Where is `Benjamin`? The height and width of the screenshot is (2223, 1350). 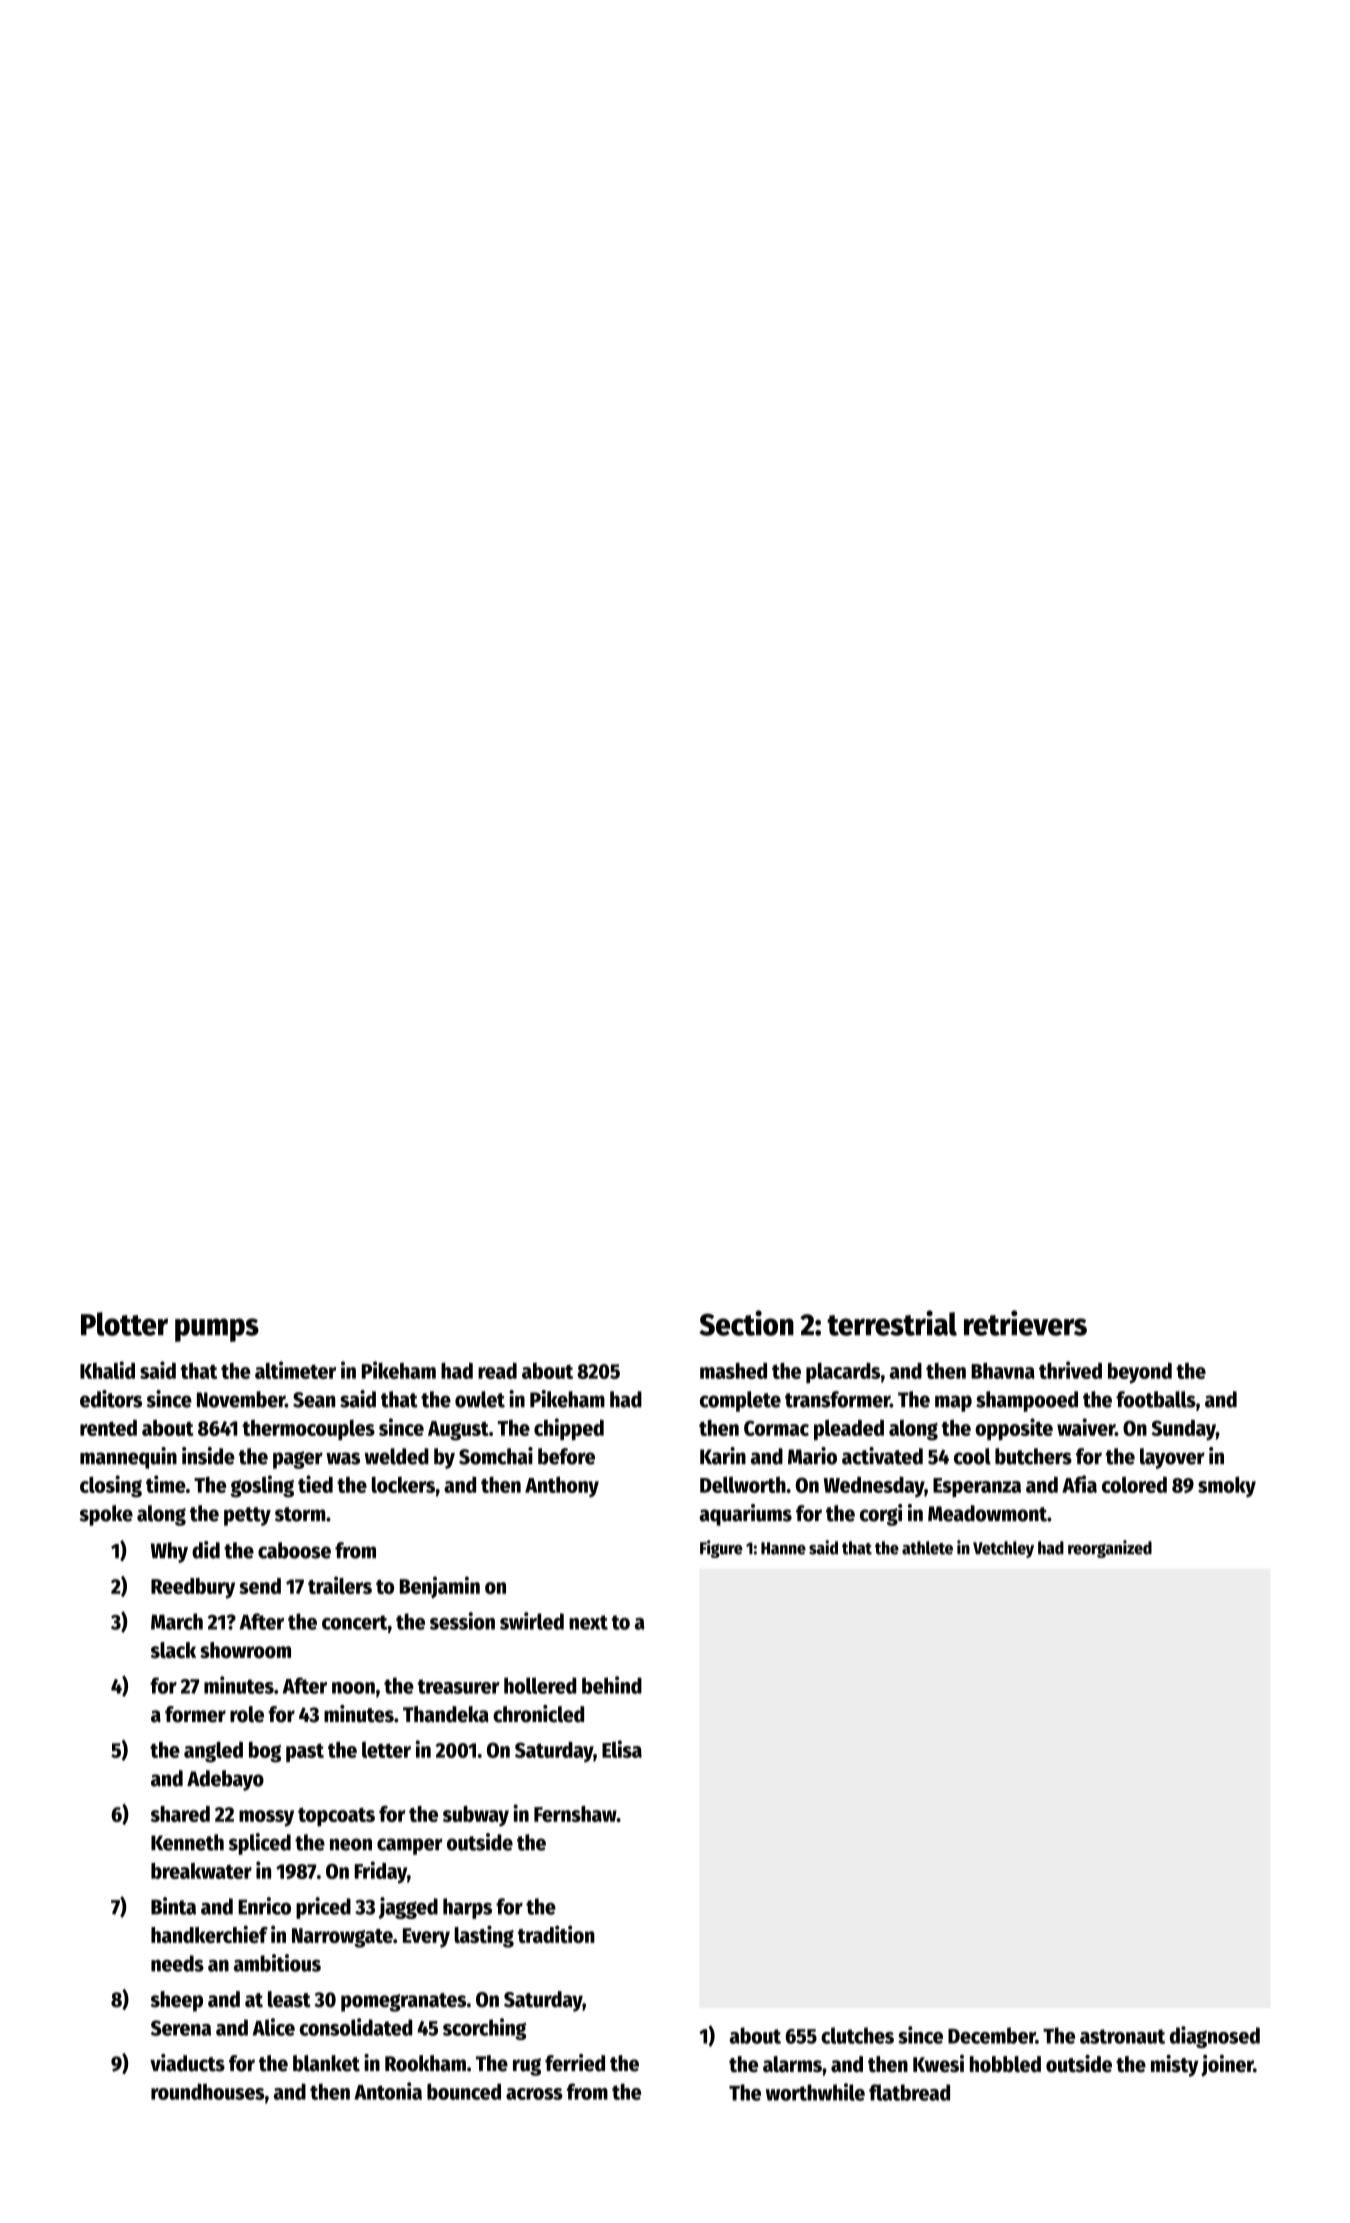
Benjamin is located at coordinates (440, 1587).
